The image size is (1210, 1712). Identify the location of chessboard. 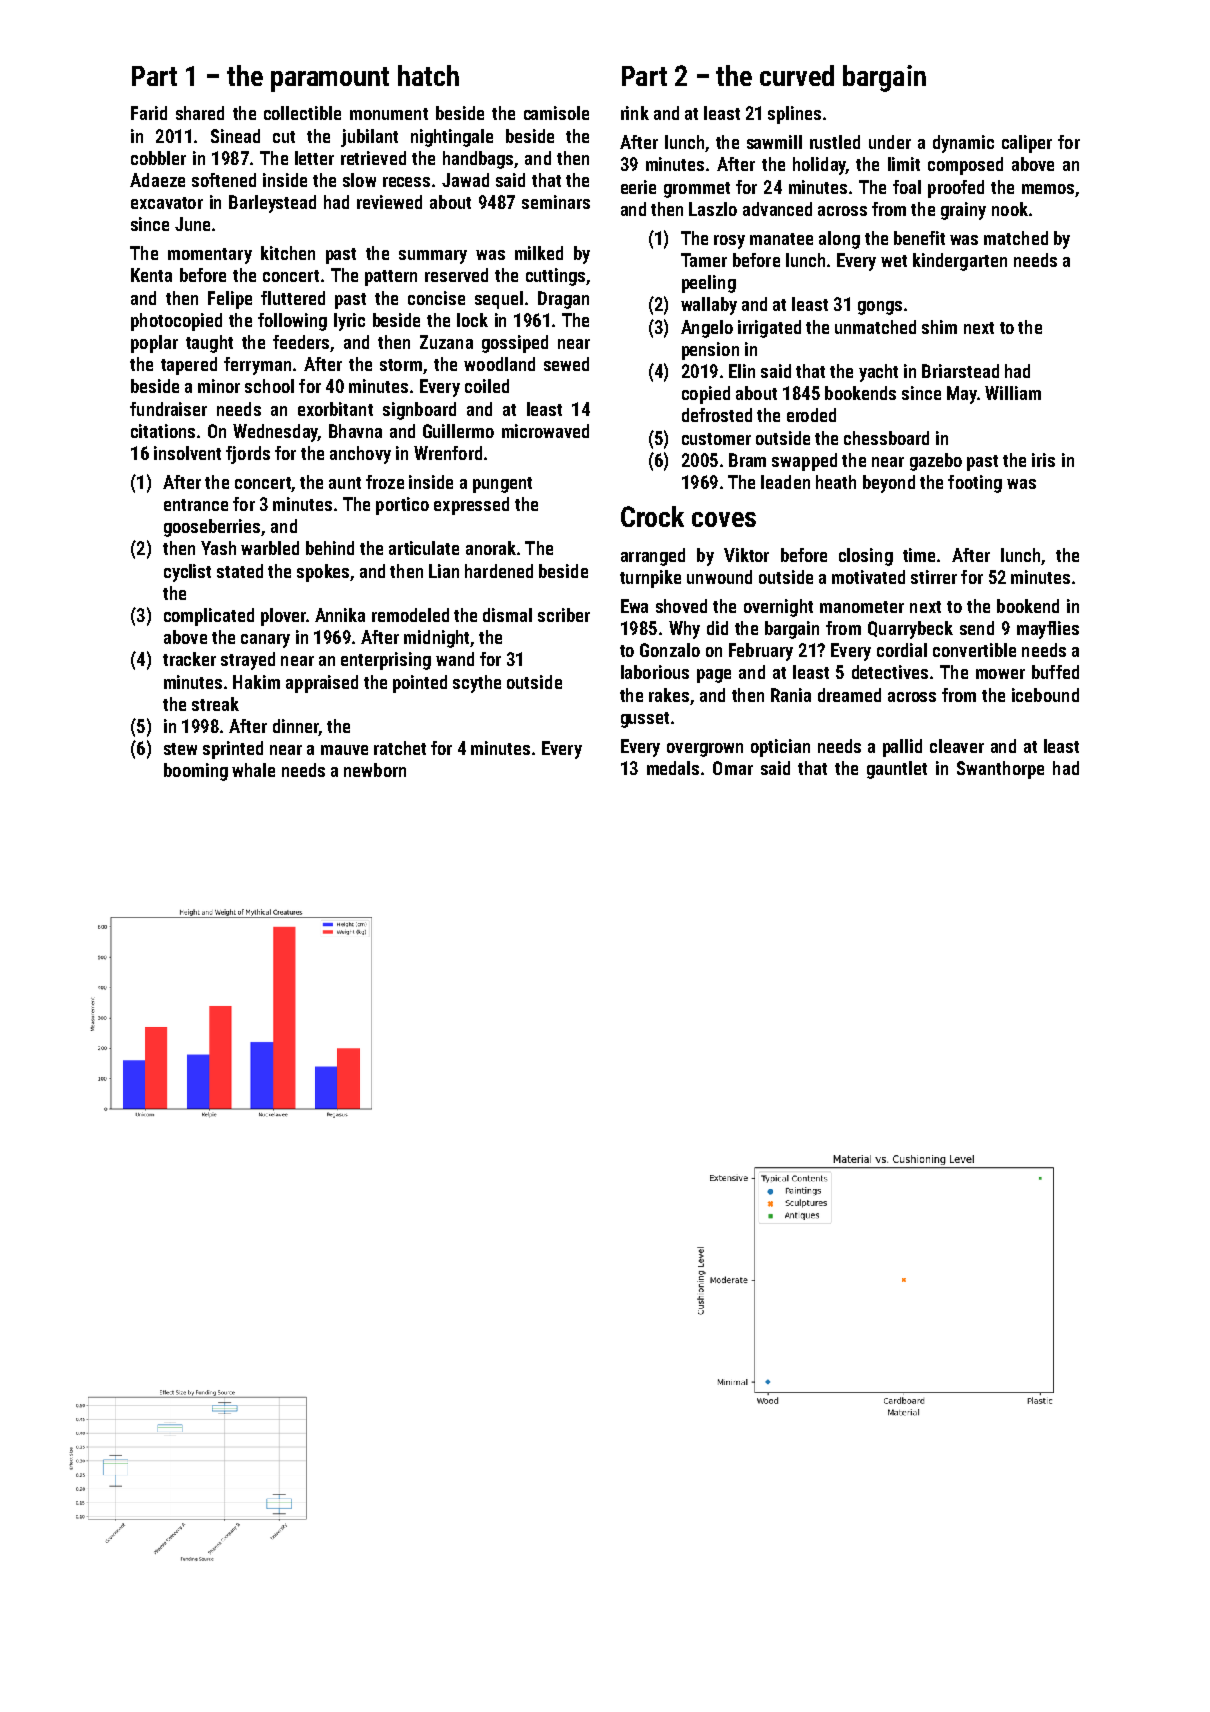
(886, 438).
